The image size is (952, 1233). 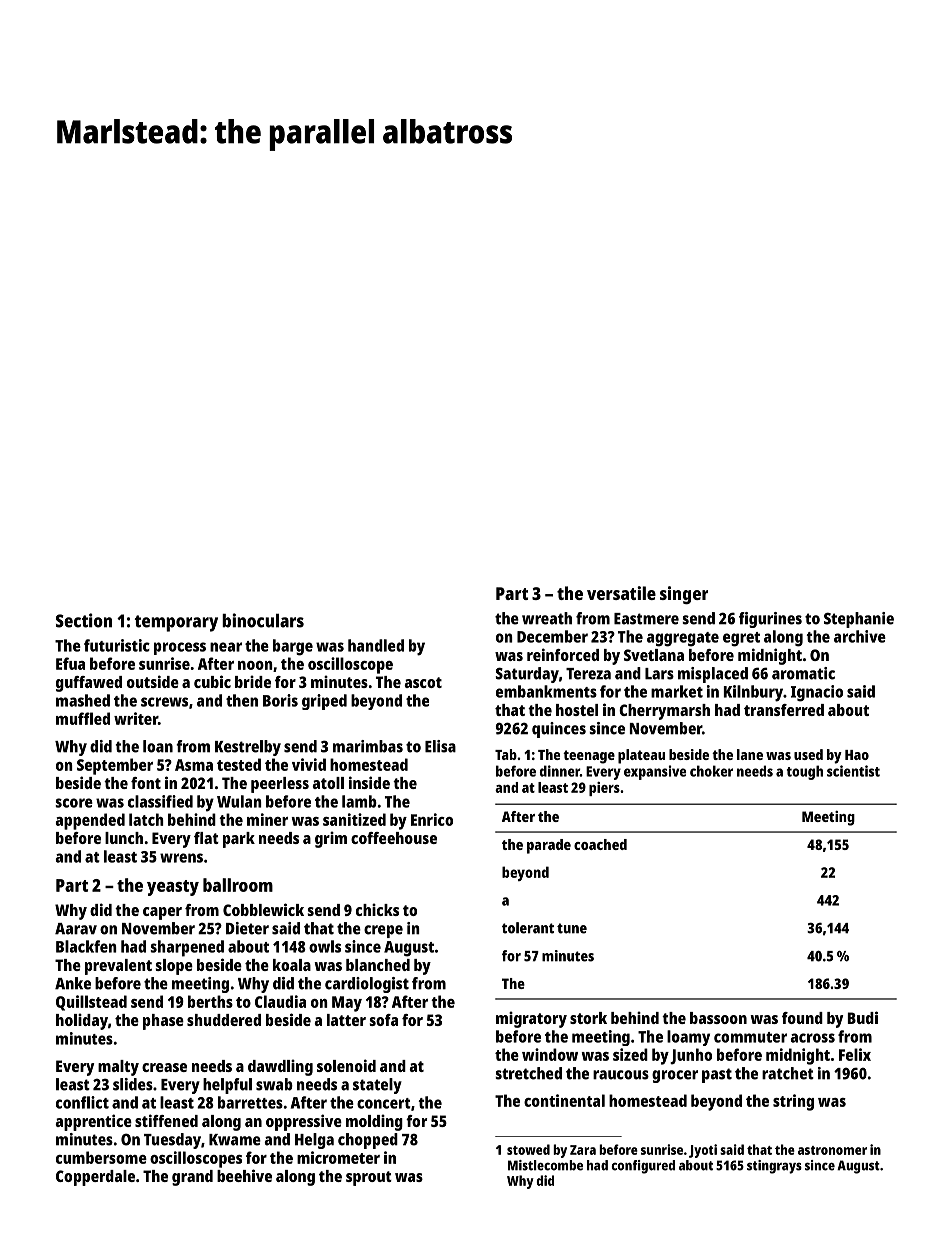 I want to click on Blackfen, so click(x=86, y=946).
